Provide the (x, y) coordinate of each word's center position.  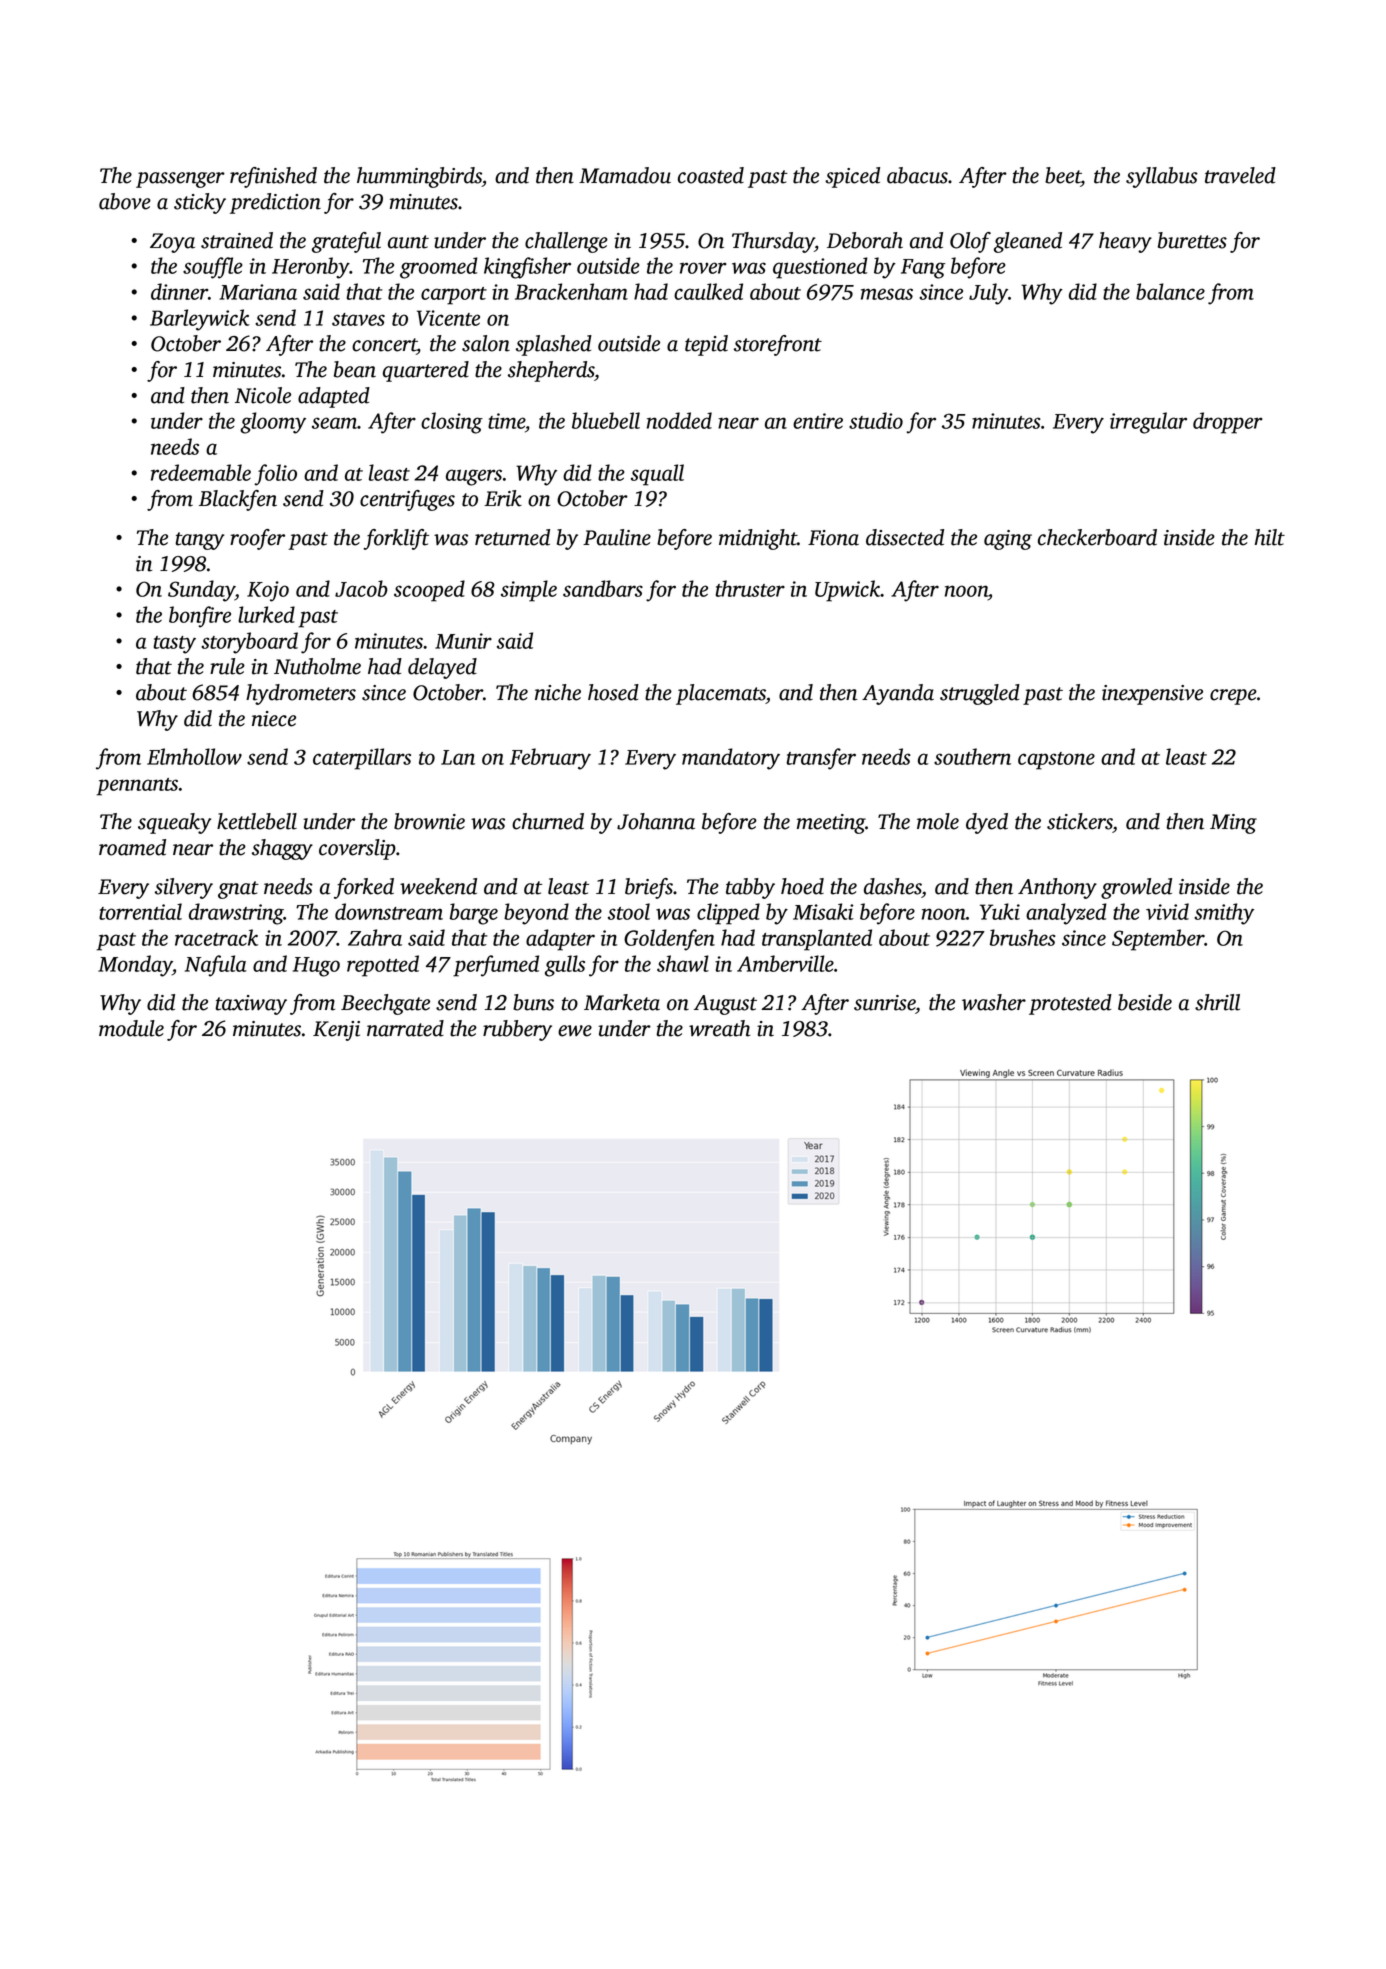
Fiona (833, 538)
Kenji (336, 1031)
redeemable (201, 472)
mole (938, 821)
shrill (1217, 1002)
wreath (719, 1028)
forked (364, 888)
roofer (257, 539)
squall (657, 475)
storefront (778, 345)
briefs (649, 888)
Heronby (311, 268)
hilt (1270, 537)
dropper (1228, 423)
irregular (1148, 423)
